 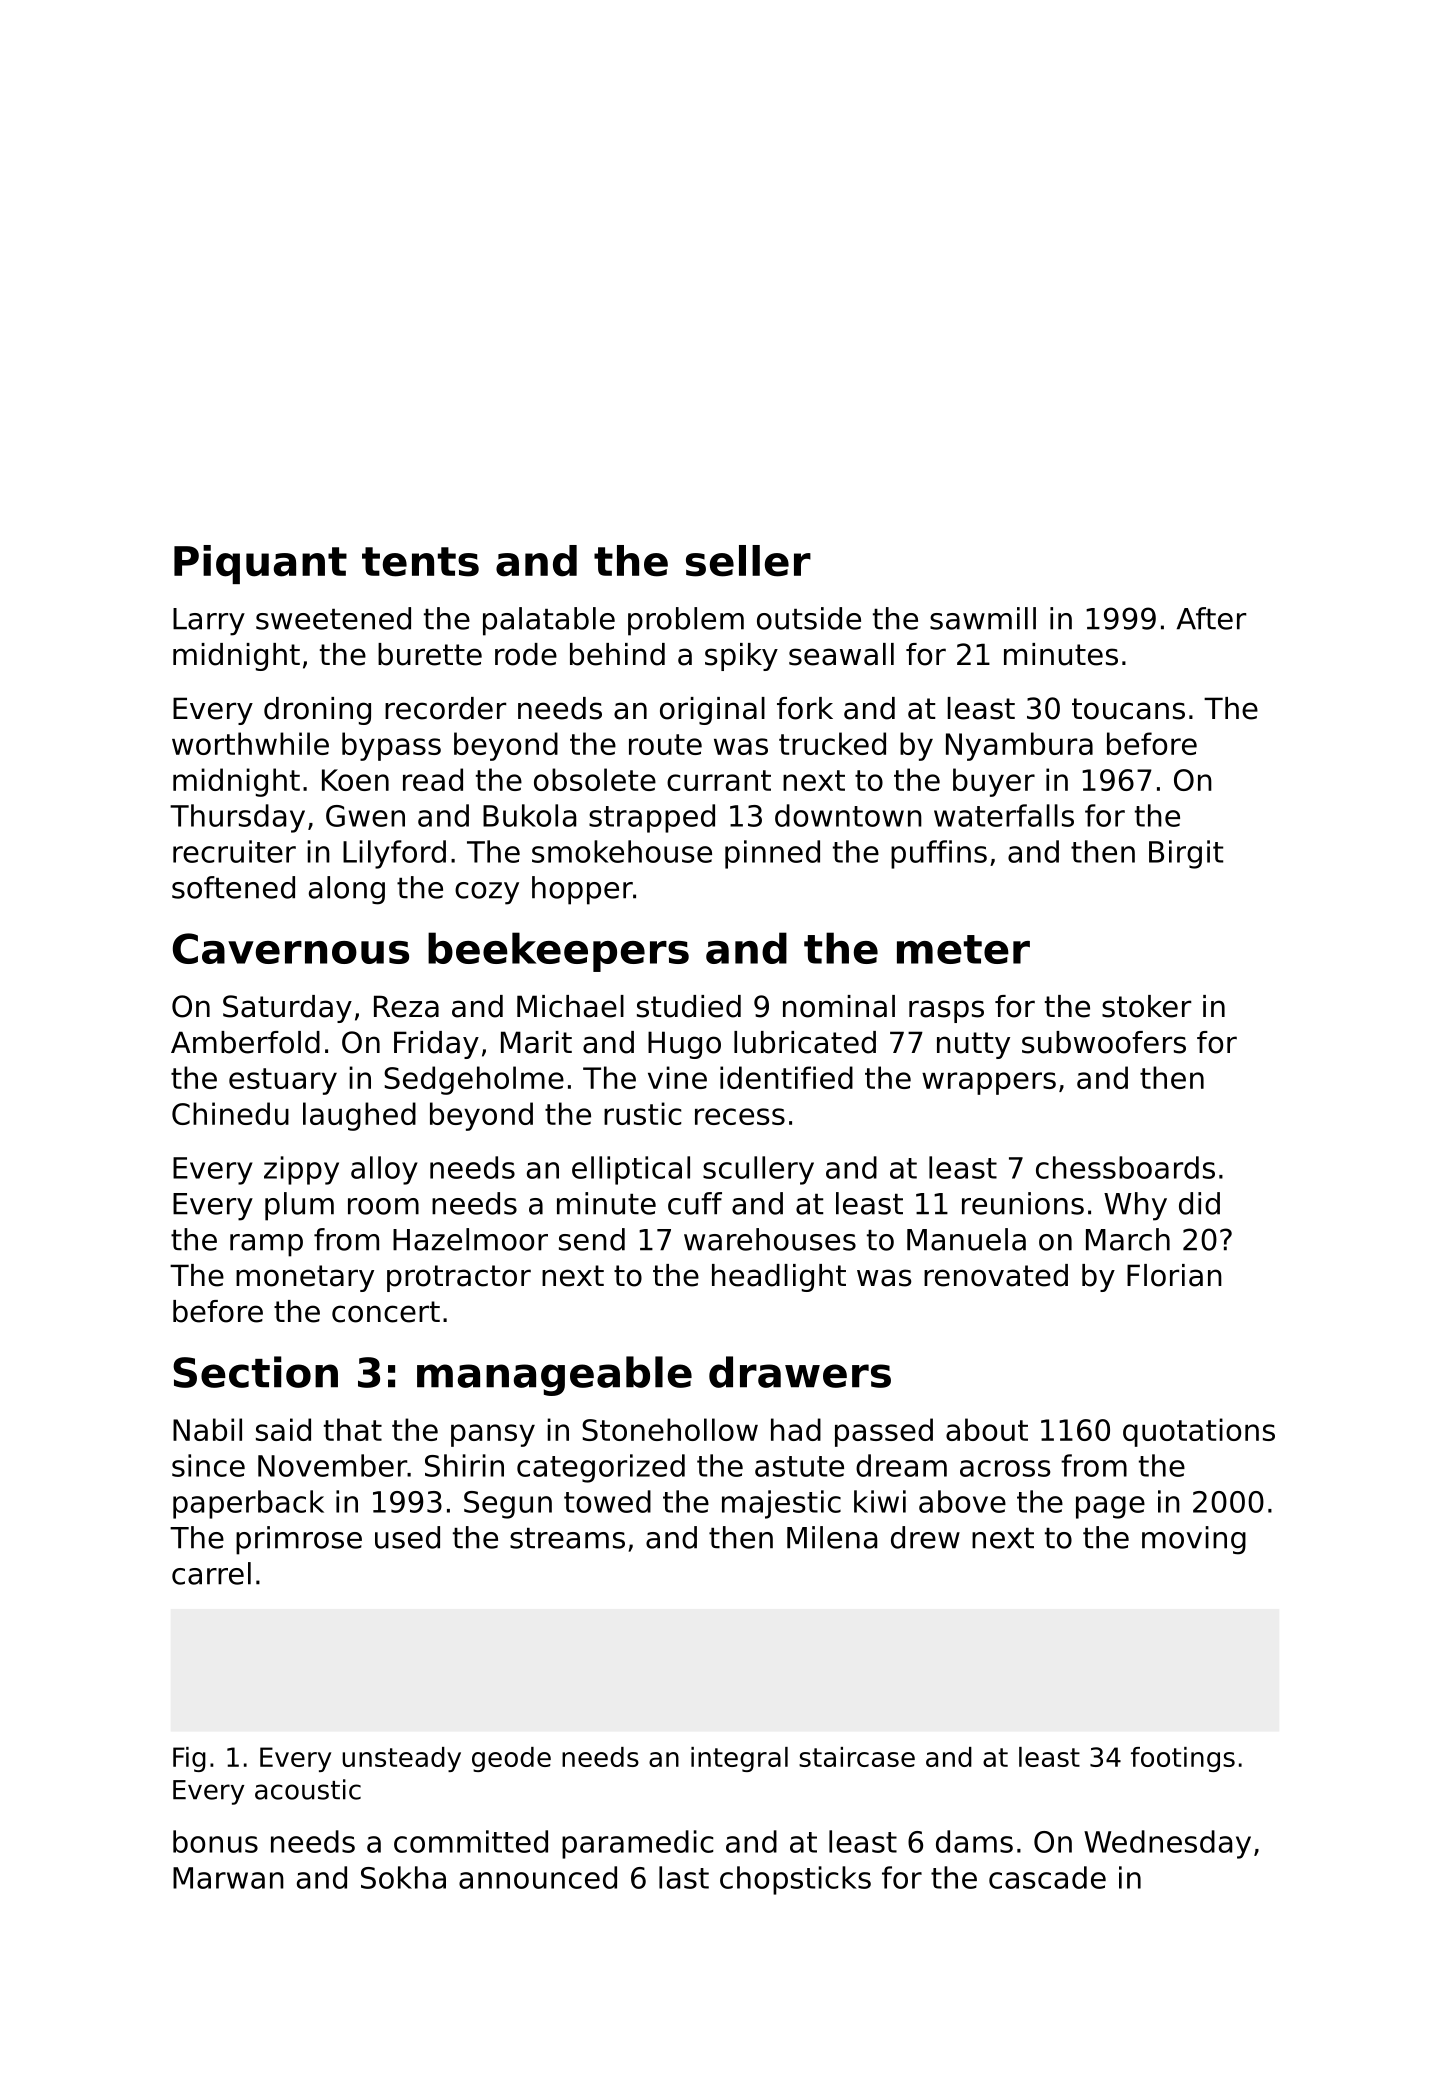 I want to click on sawmill, so click(x=983, y=618).
